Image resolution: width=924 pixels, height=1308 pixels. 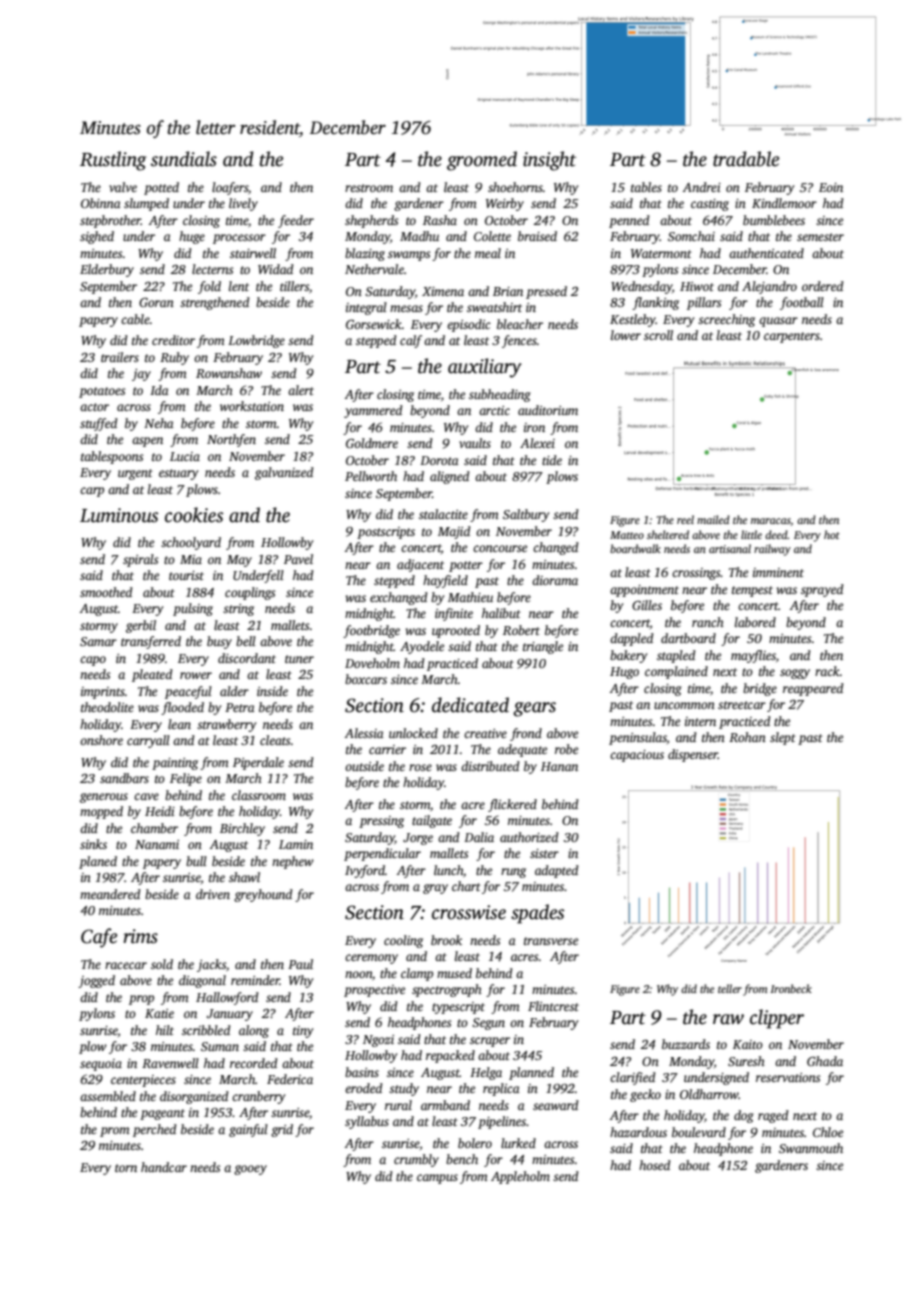 I want to click on Rustling, so click(x=113, y=161).
